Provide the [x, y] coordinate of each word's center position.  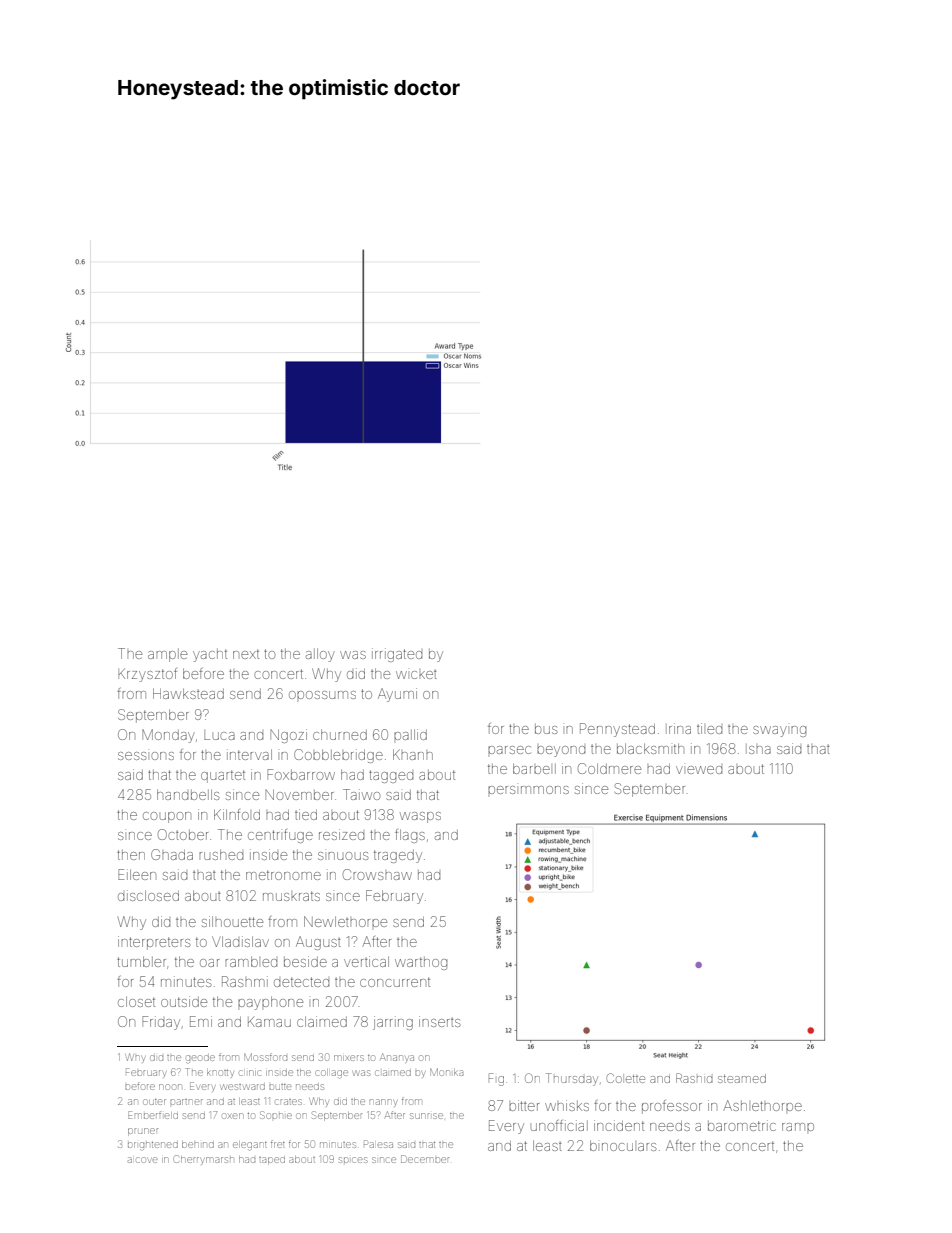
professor [672, 1107]
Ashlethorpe [762, 1105]
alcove [143, 1160]
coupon [167, 817]
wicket [416, 674]
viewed [699, 770]
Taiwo [361, 794]
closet [136, 1001]
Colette [626, 1078]
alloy [320, 655]
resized [341, 834]
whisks [567, 1105]
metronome [283, 875]
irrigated [397, 655]
